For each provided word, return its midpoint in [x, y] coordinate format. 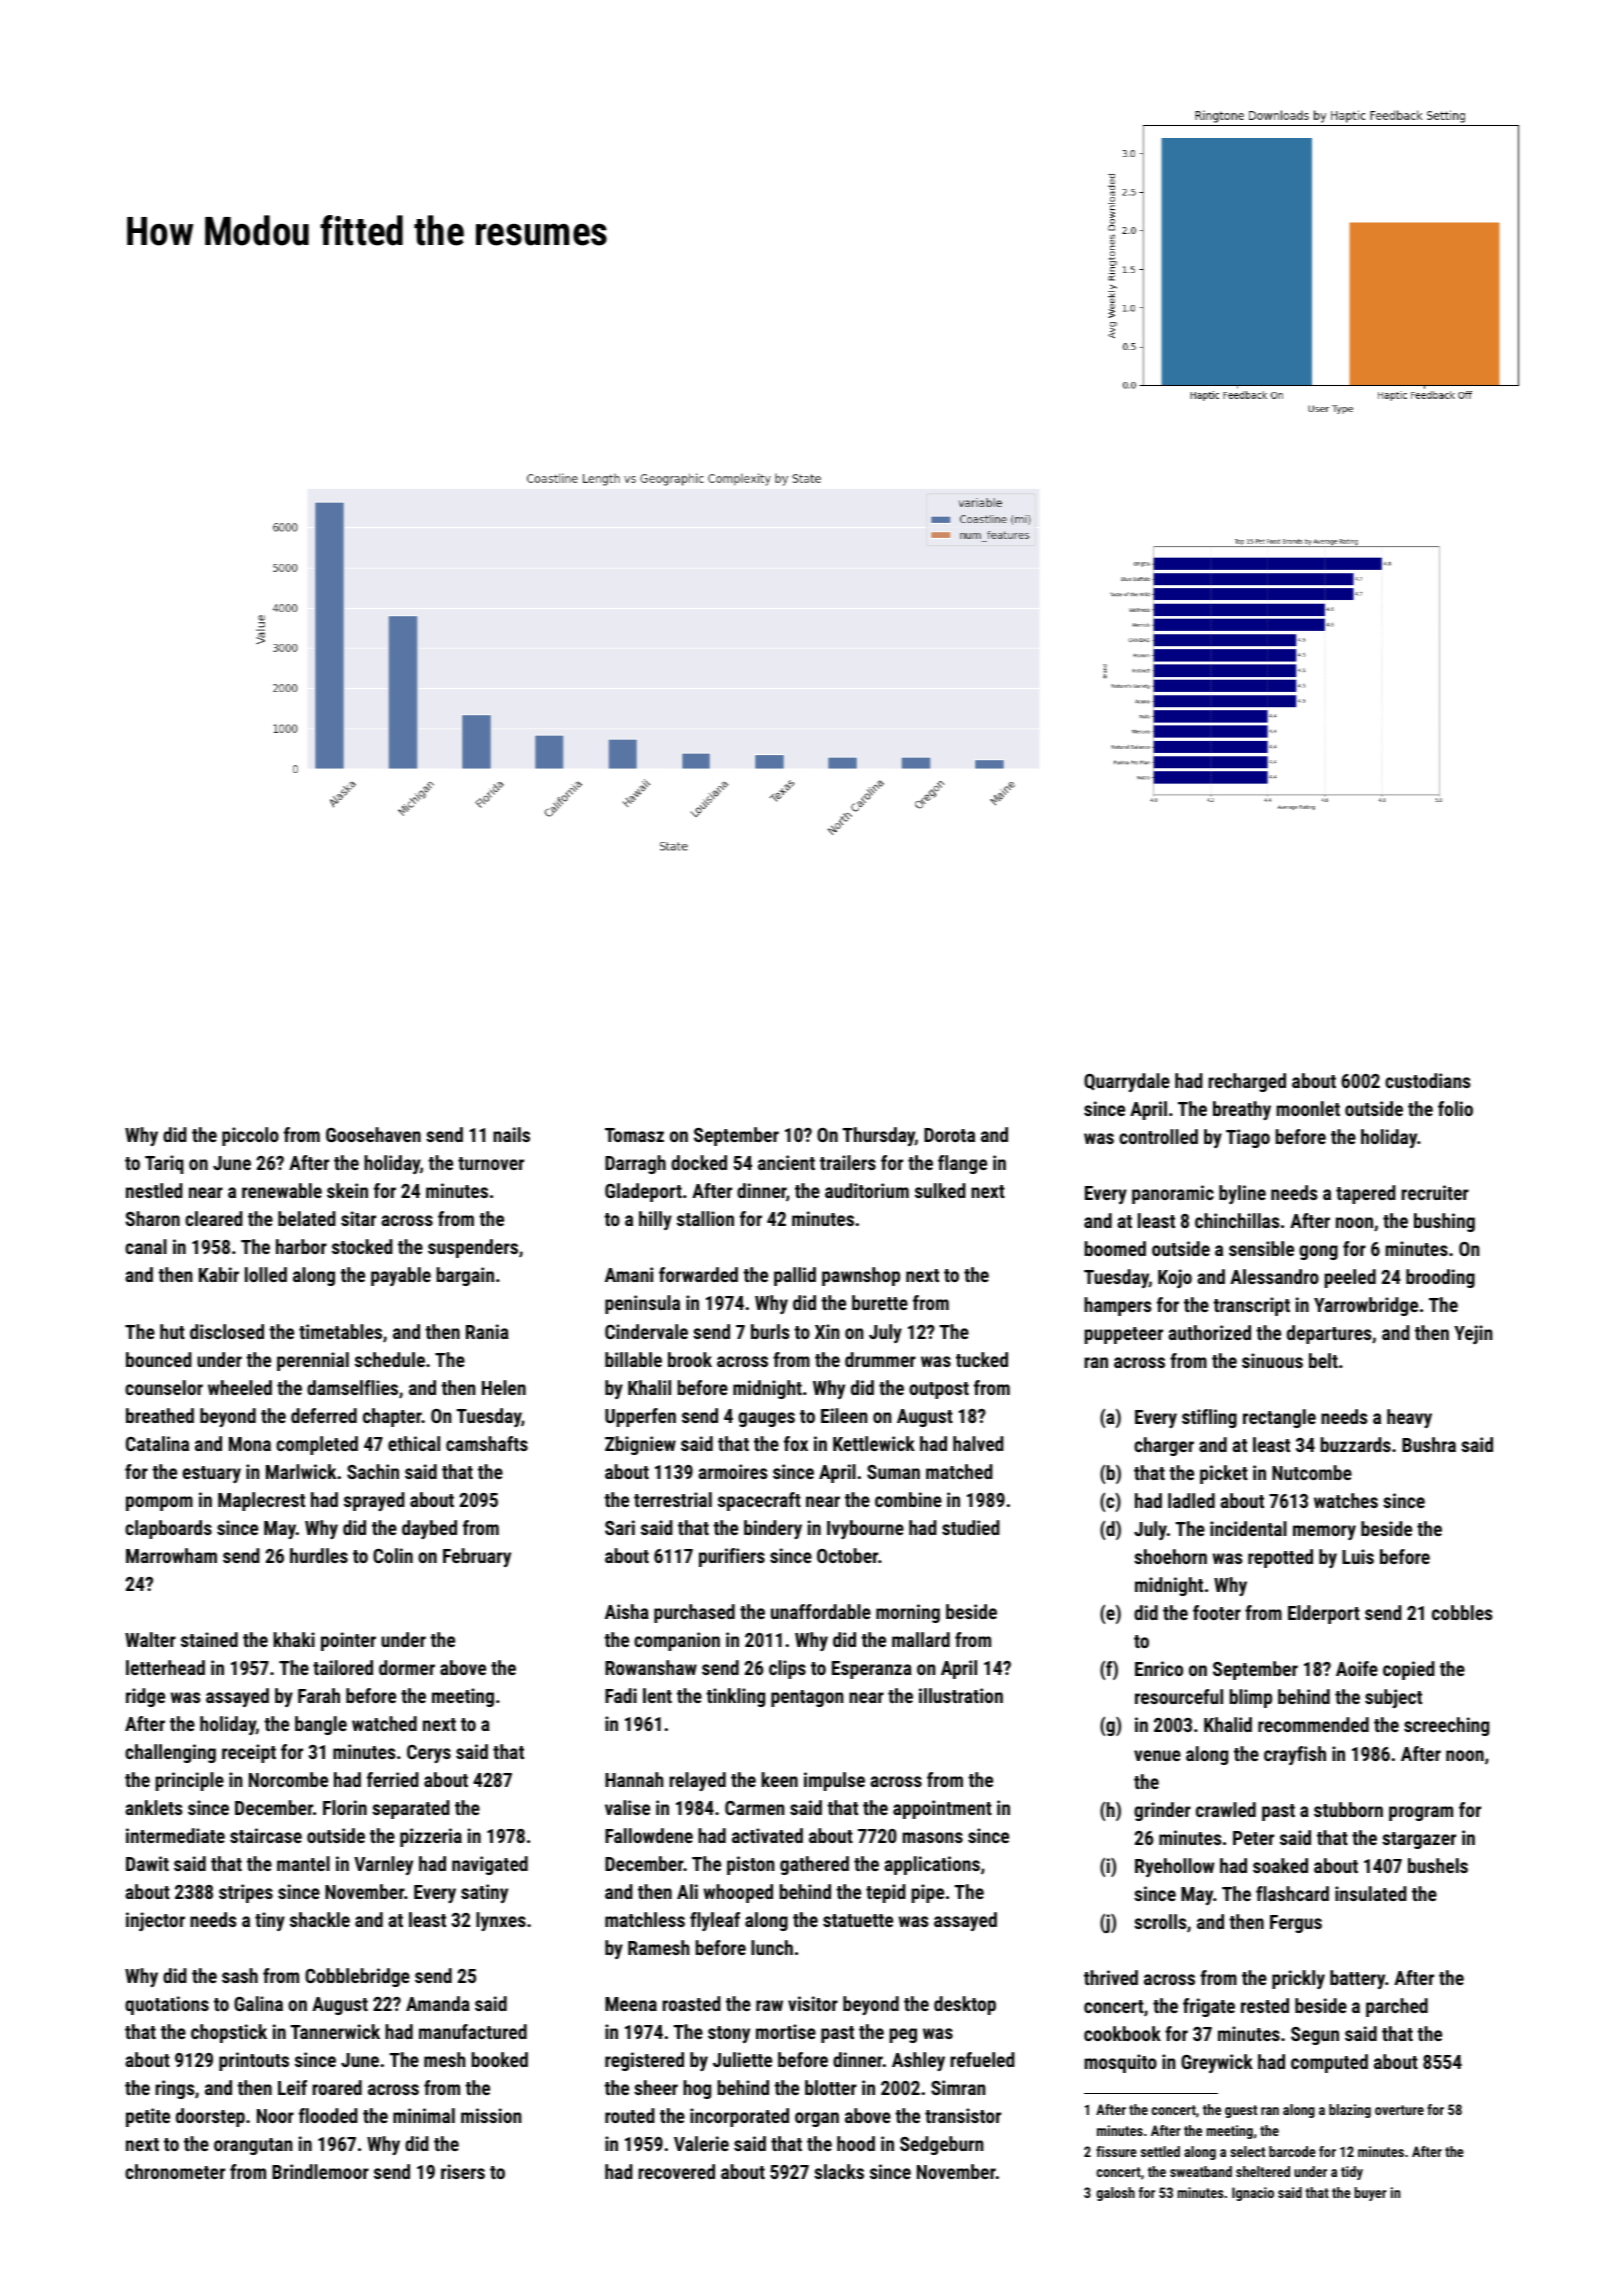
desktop [965, 2005]
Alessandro [1274, 1276]
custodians [1427, 1080]
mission [491, 2115]
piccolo [250, 1136]
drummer [880, 1359]
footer [1217, 1612]
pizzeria [431, 1837]
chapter [392, 1417]
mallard [921, 1639]
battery [1357, 1979]
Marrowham [171, 1555]
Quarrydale [1127, 1082]
